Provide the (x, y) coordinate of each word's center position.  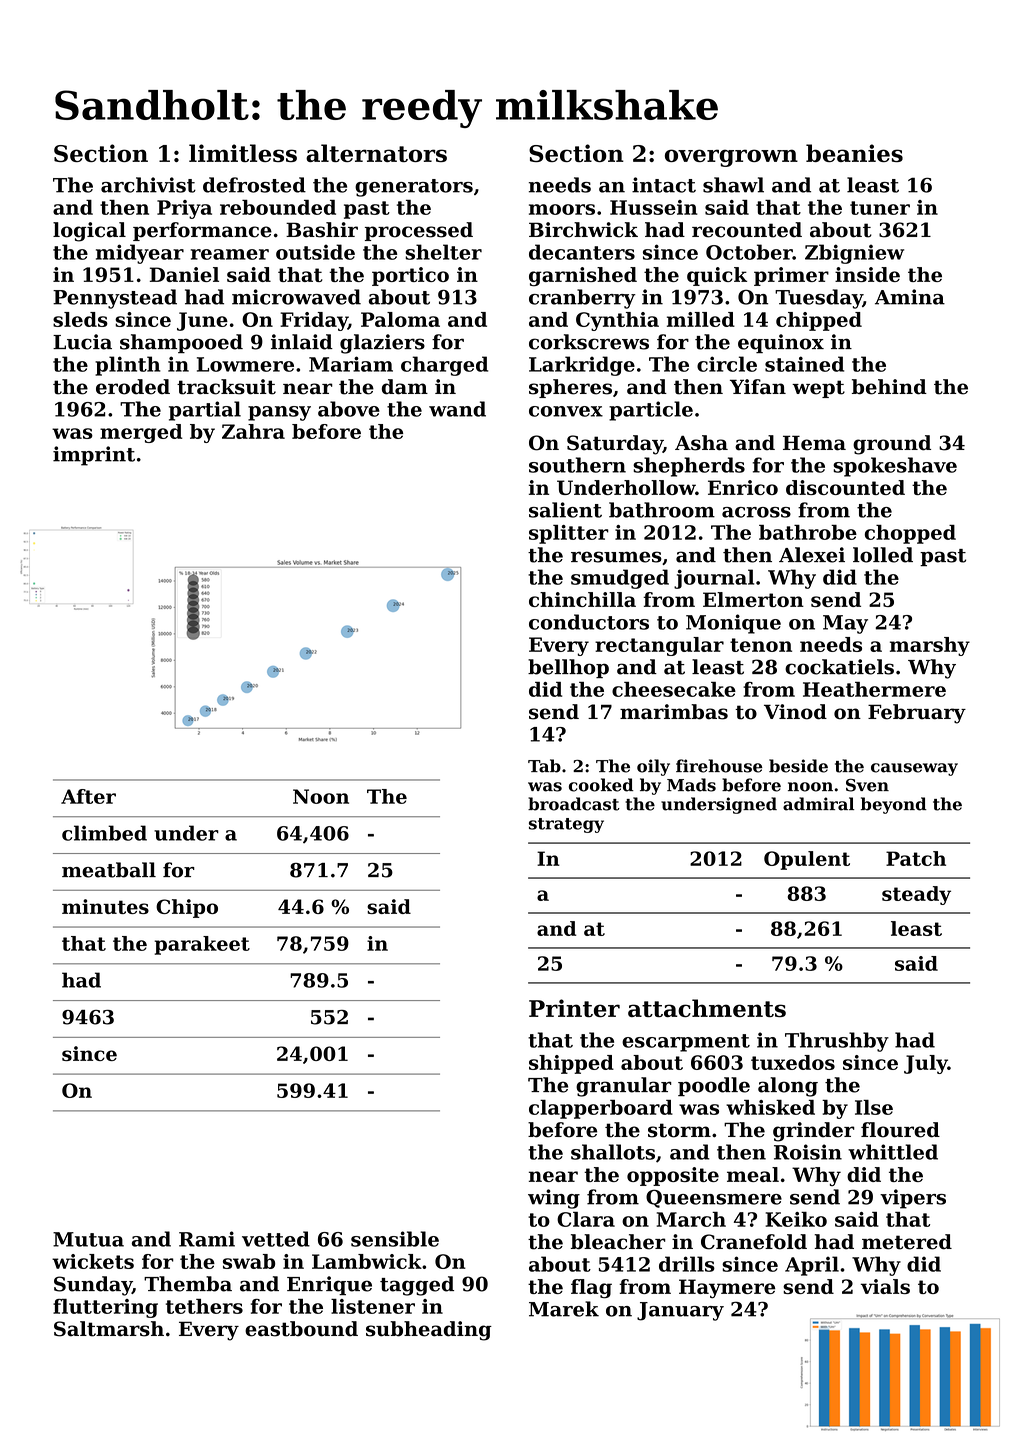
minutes (105, 906)
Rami (207, 1239)
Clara (586, 1219)
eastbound (301, 1329)
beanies (854, 153)
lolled (883, 555)
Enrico (743, 487)
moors (562, 209)
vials (885, 1286)
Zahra (253, 431)
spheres (570, 388)
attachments (707, 1008)
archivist (148, 185)
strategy (566, 825)
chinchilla (582, 599)
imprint (94, 456)
